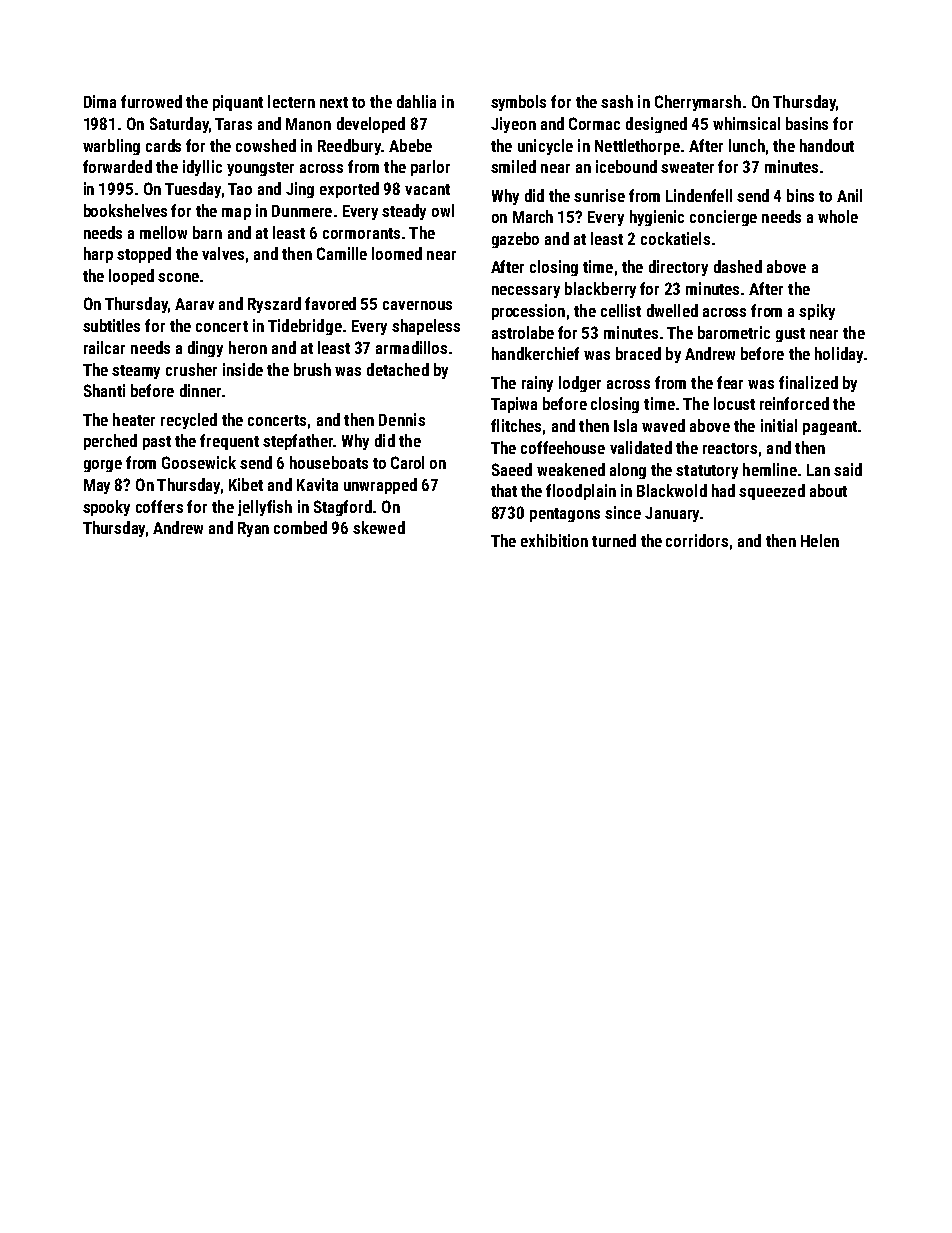 This screenshot has width=952, height=1233. What do you see at coordinates (512, 469) in the screenshot?
I see `Saeed` at bounding box center [512, 469].
